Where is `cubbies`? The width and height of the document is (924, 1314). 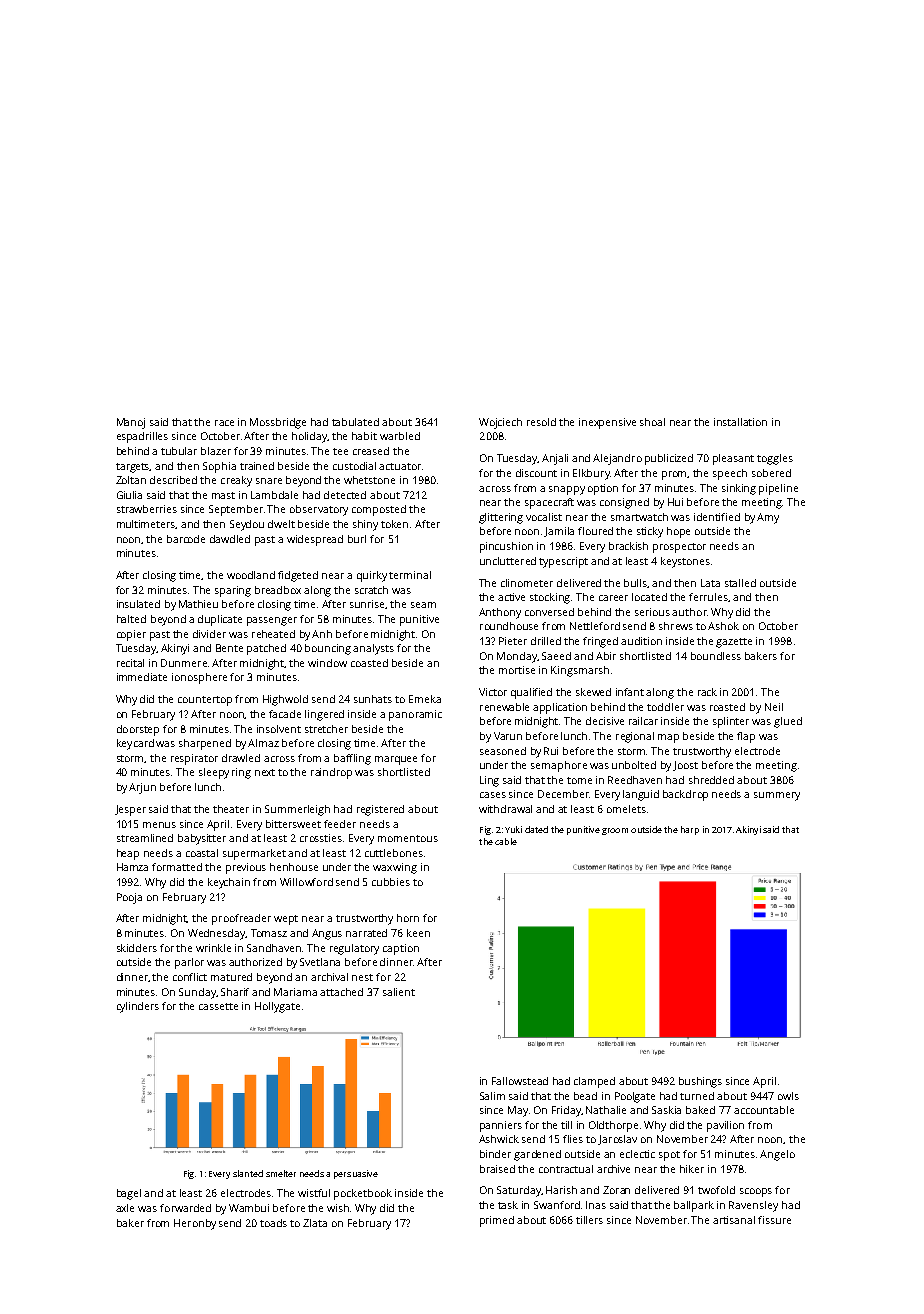 cubbies is located at coordinates (391, 882).
